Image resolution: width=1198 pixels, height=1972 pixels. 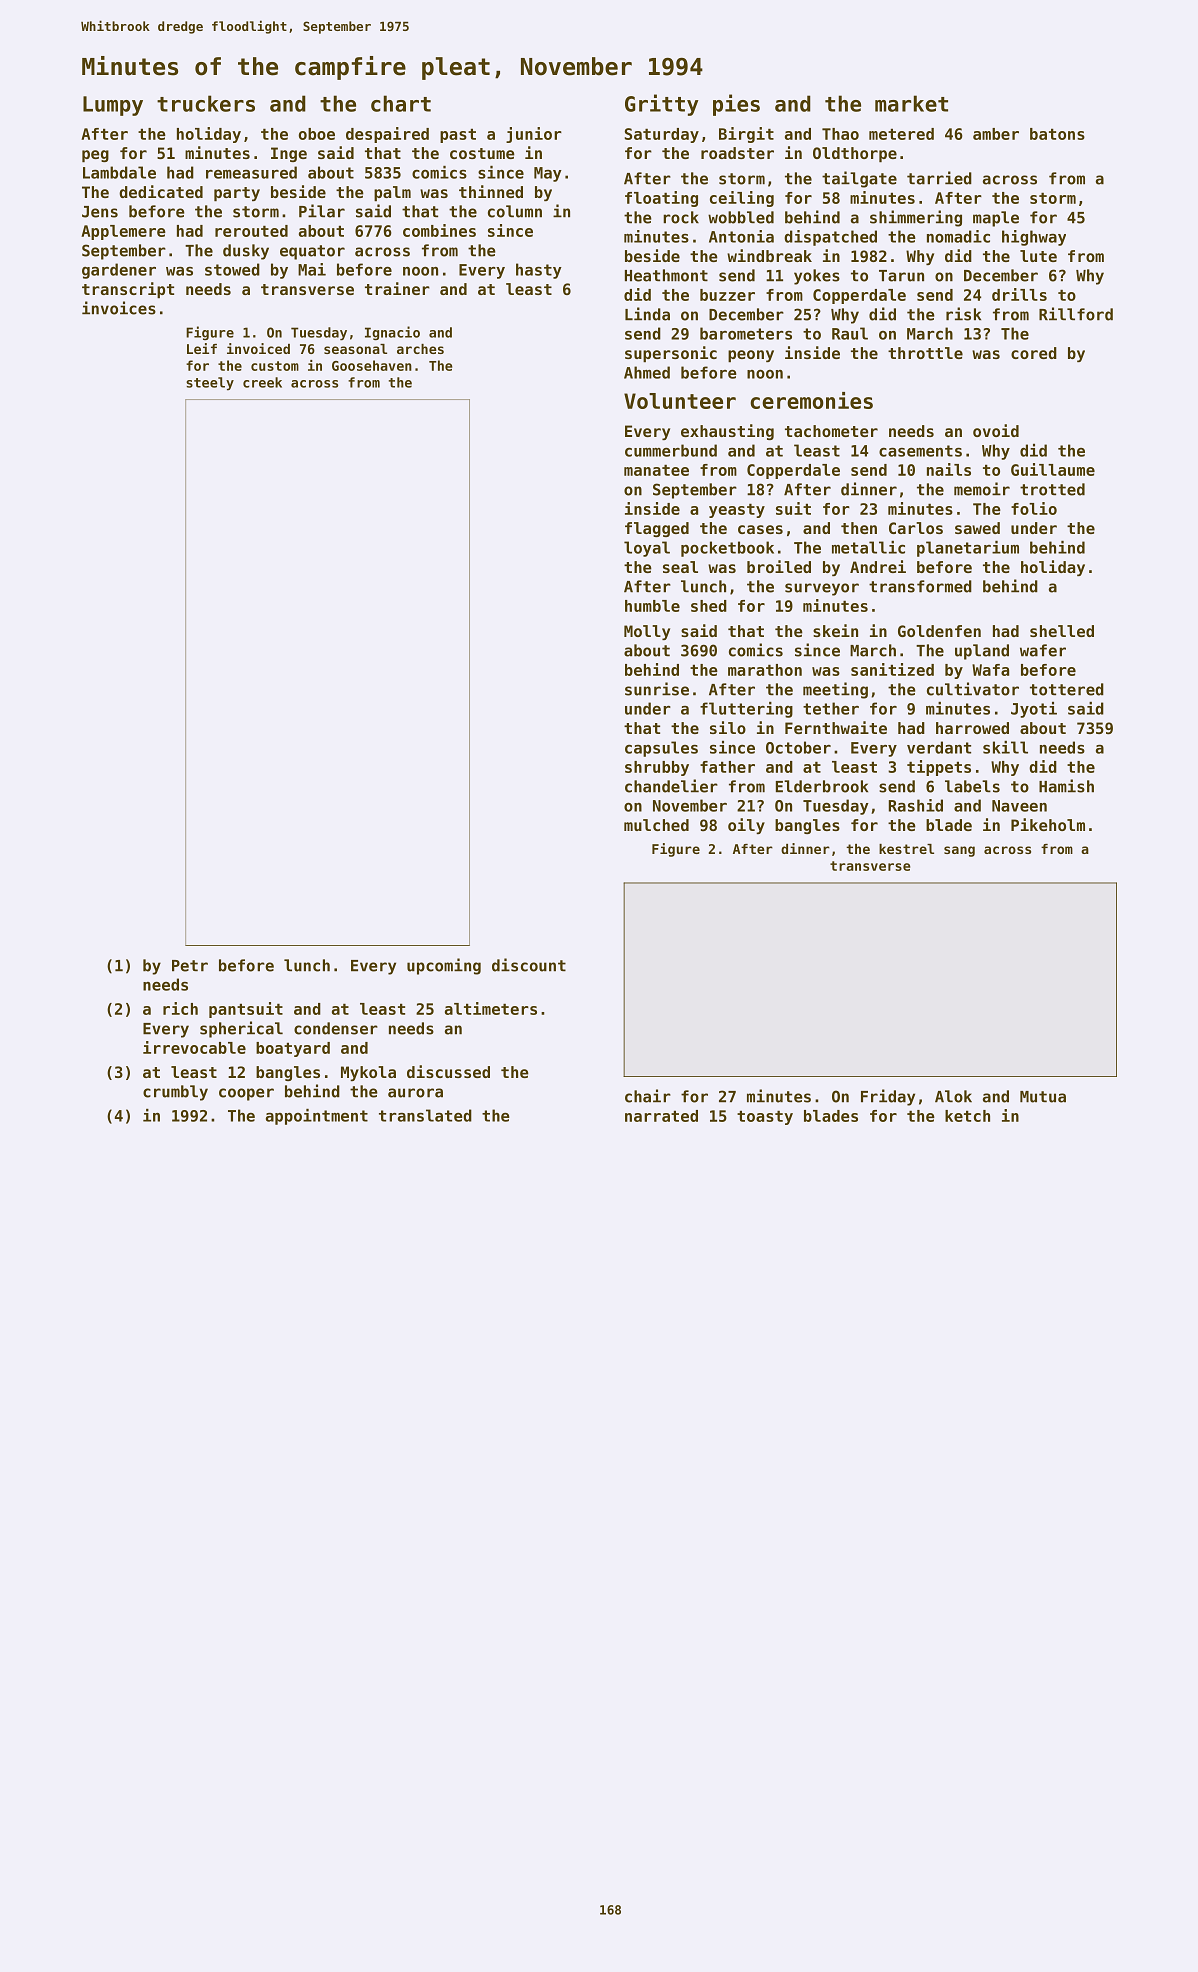 I want to click on seal, so click(x=680, y=567).
